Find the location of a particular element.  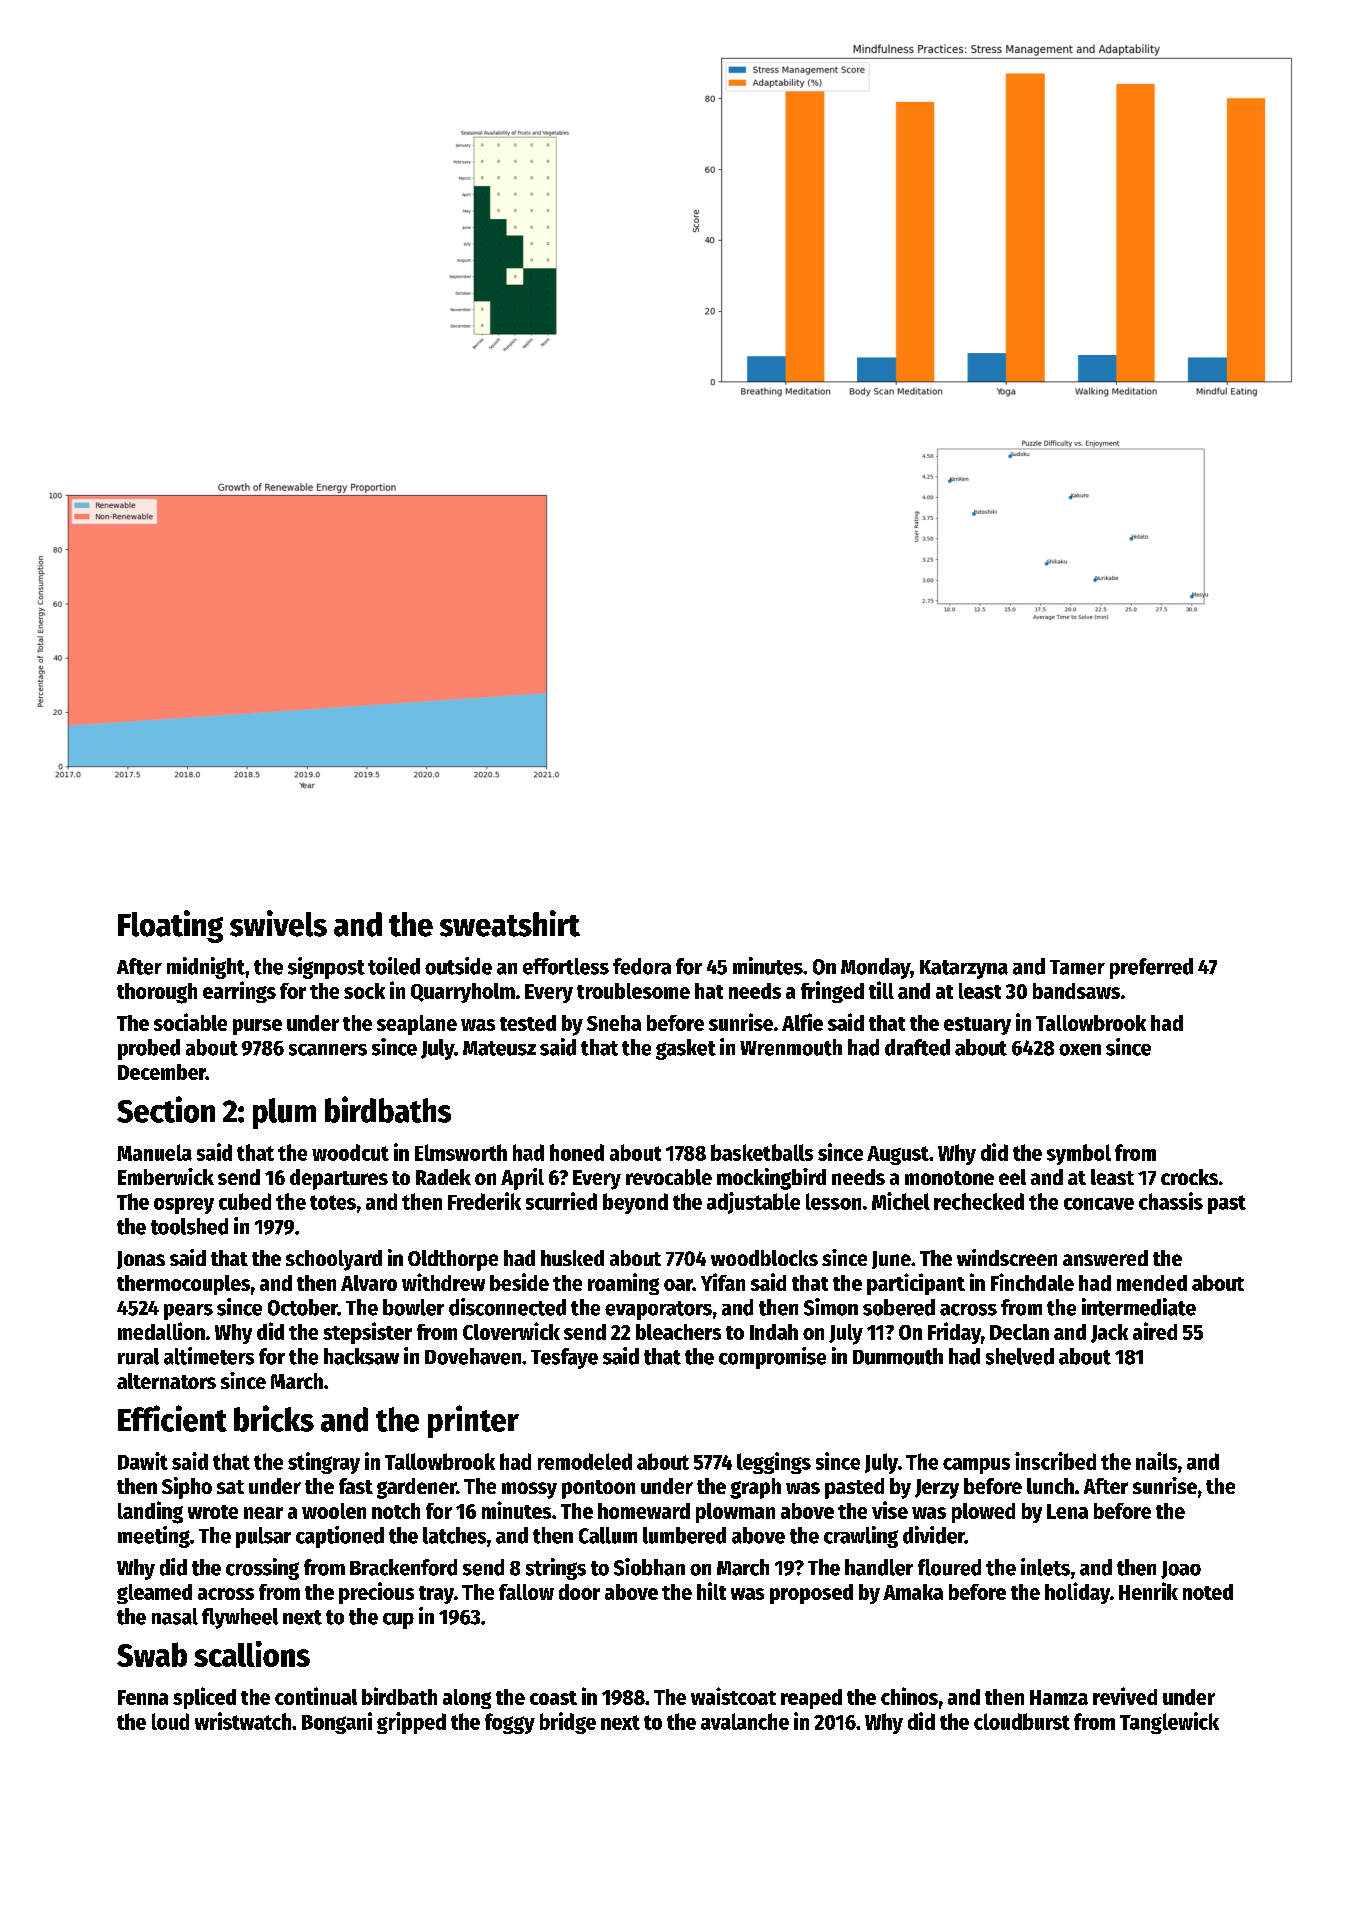

Tamer is located at coordinates (1077, 967).
